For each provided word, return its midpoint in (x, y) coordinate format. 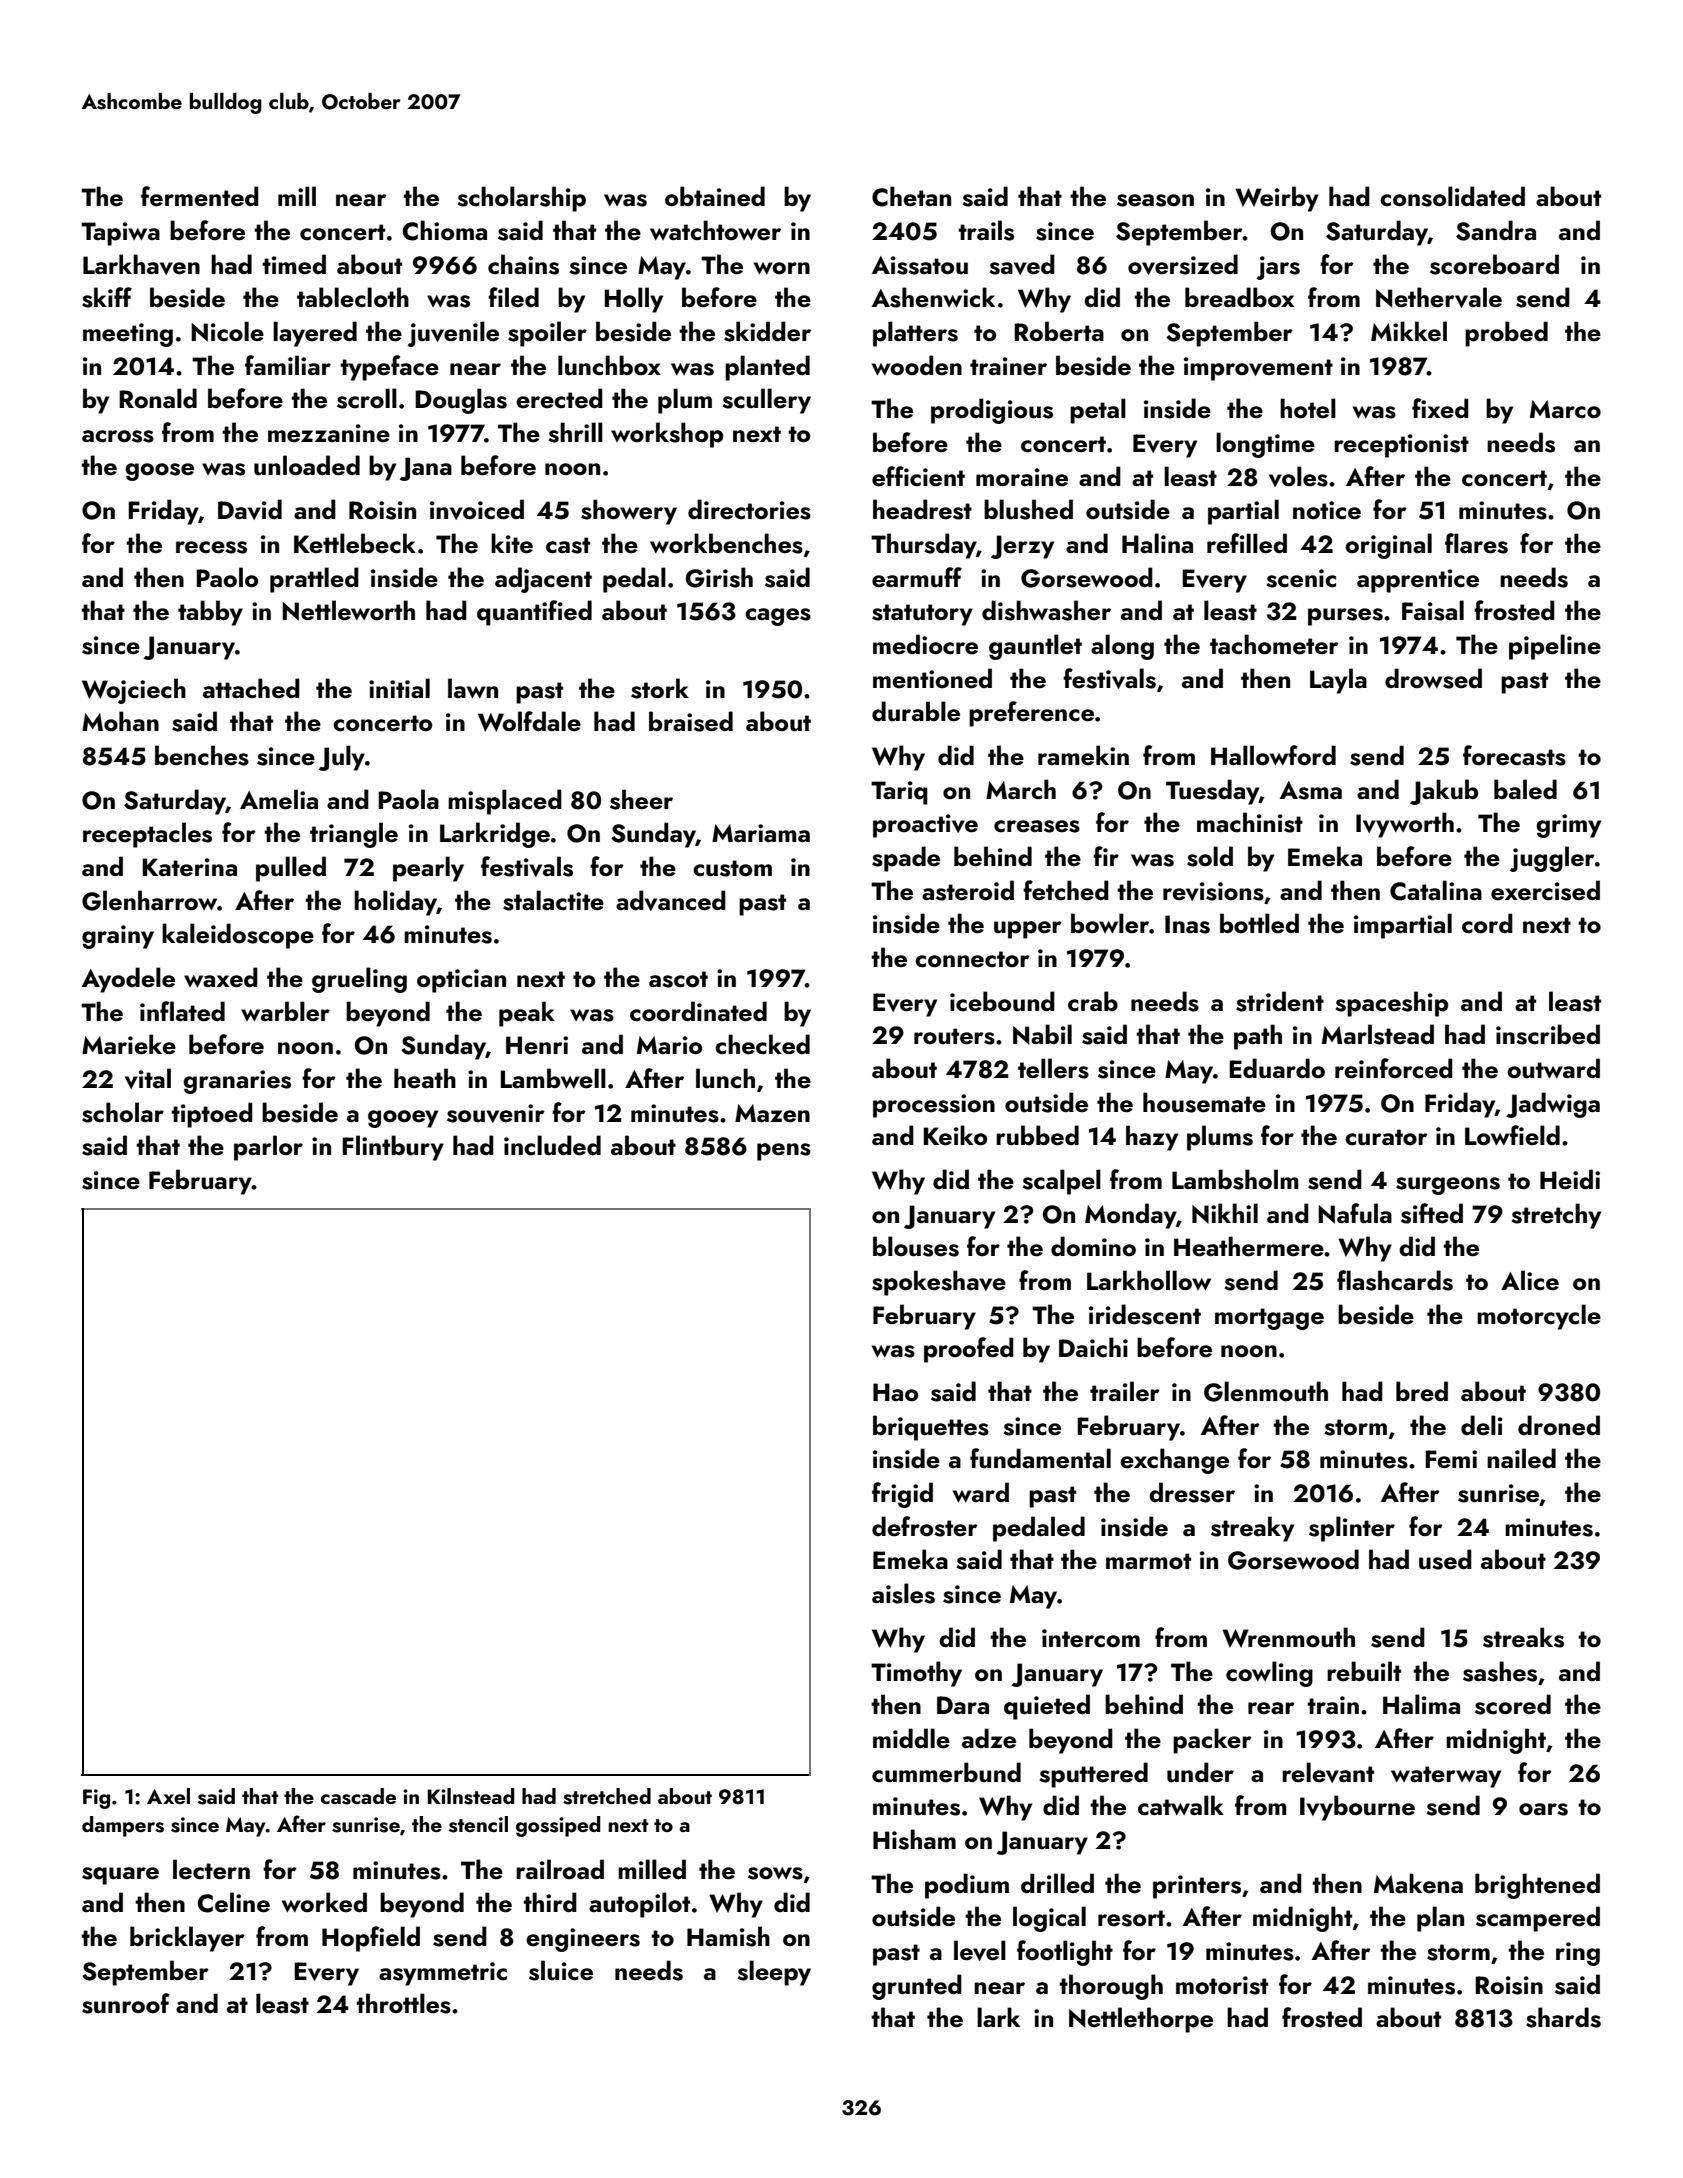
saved (1022, 264)
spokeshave (939, 1283)
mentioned (932, 678)
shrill (575, 432)
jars (1278, 268)
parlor (268, 1148)
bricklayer (187, 1939)
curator (1386, 1137)
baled (1525, 789)
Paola (408, 799)
